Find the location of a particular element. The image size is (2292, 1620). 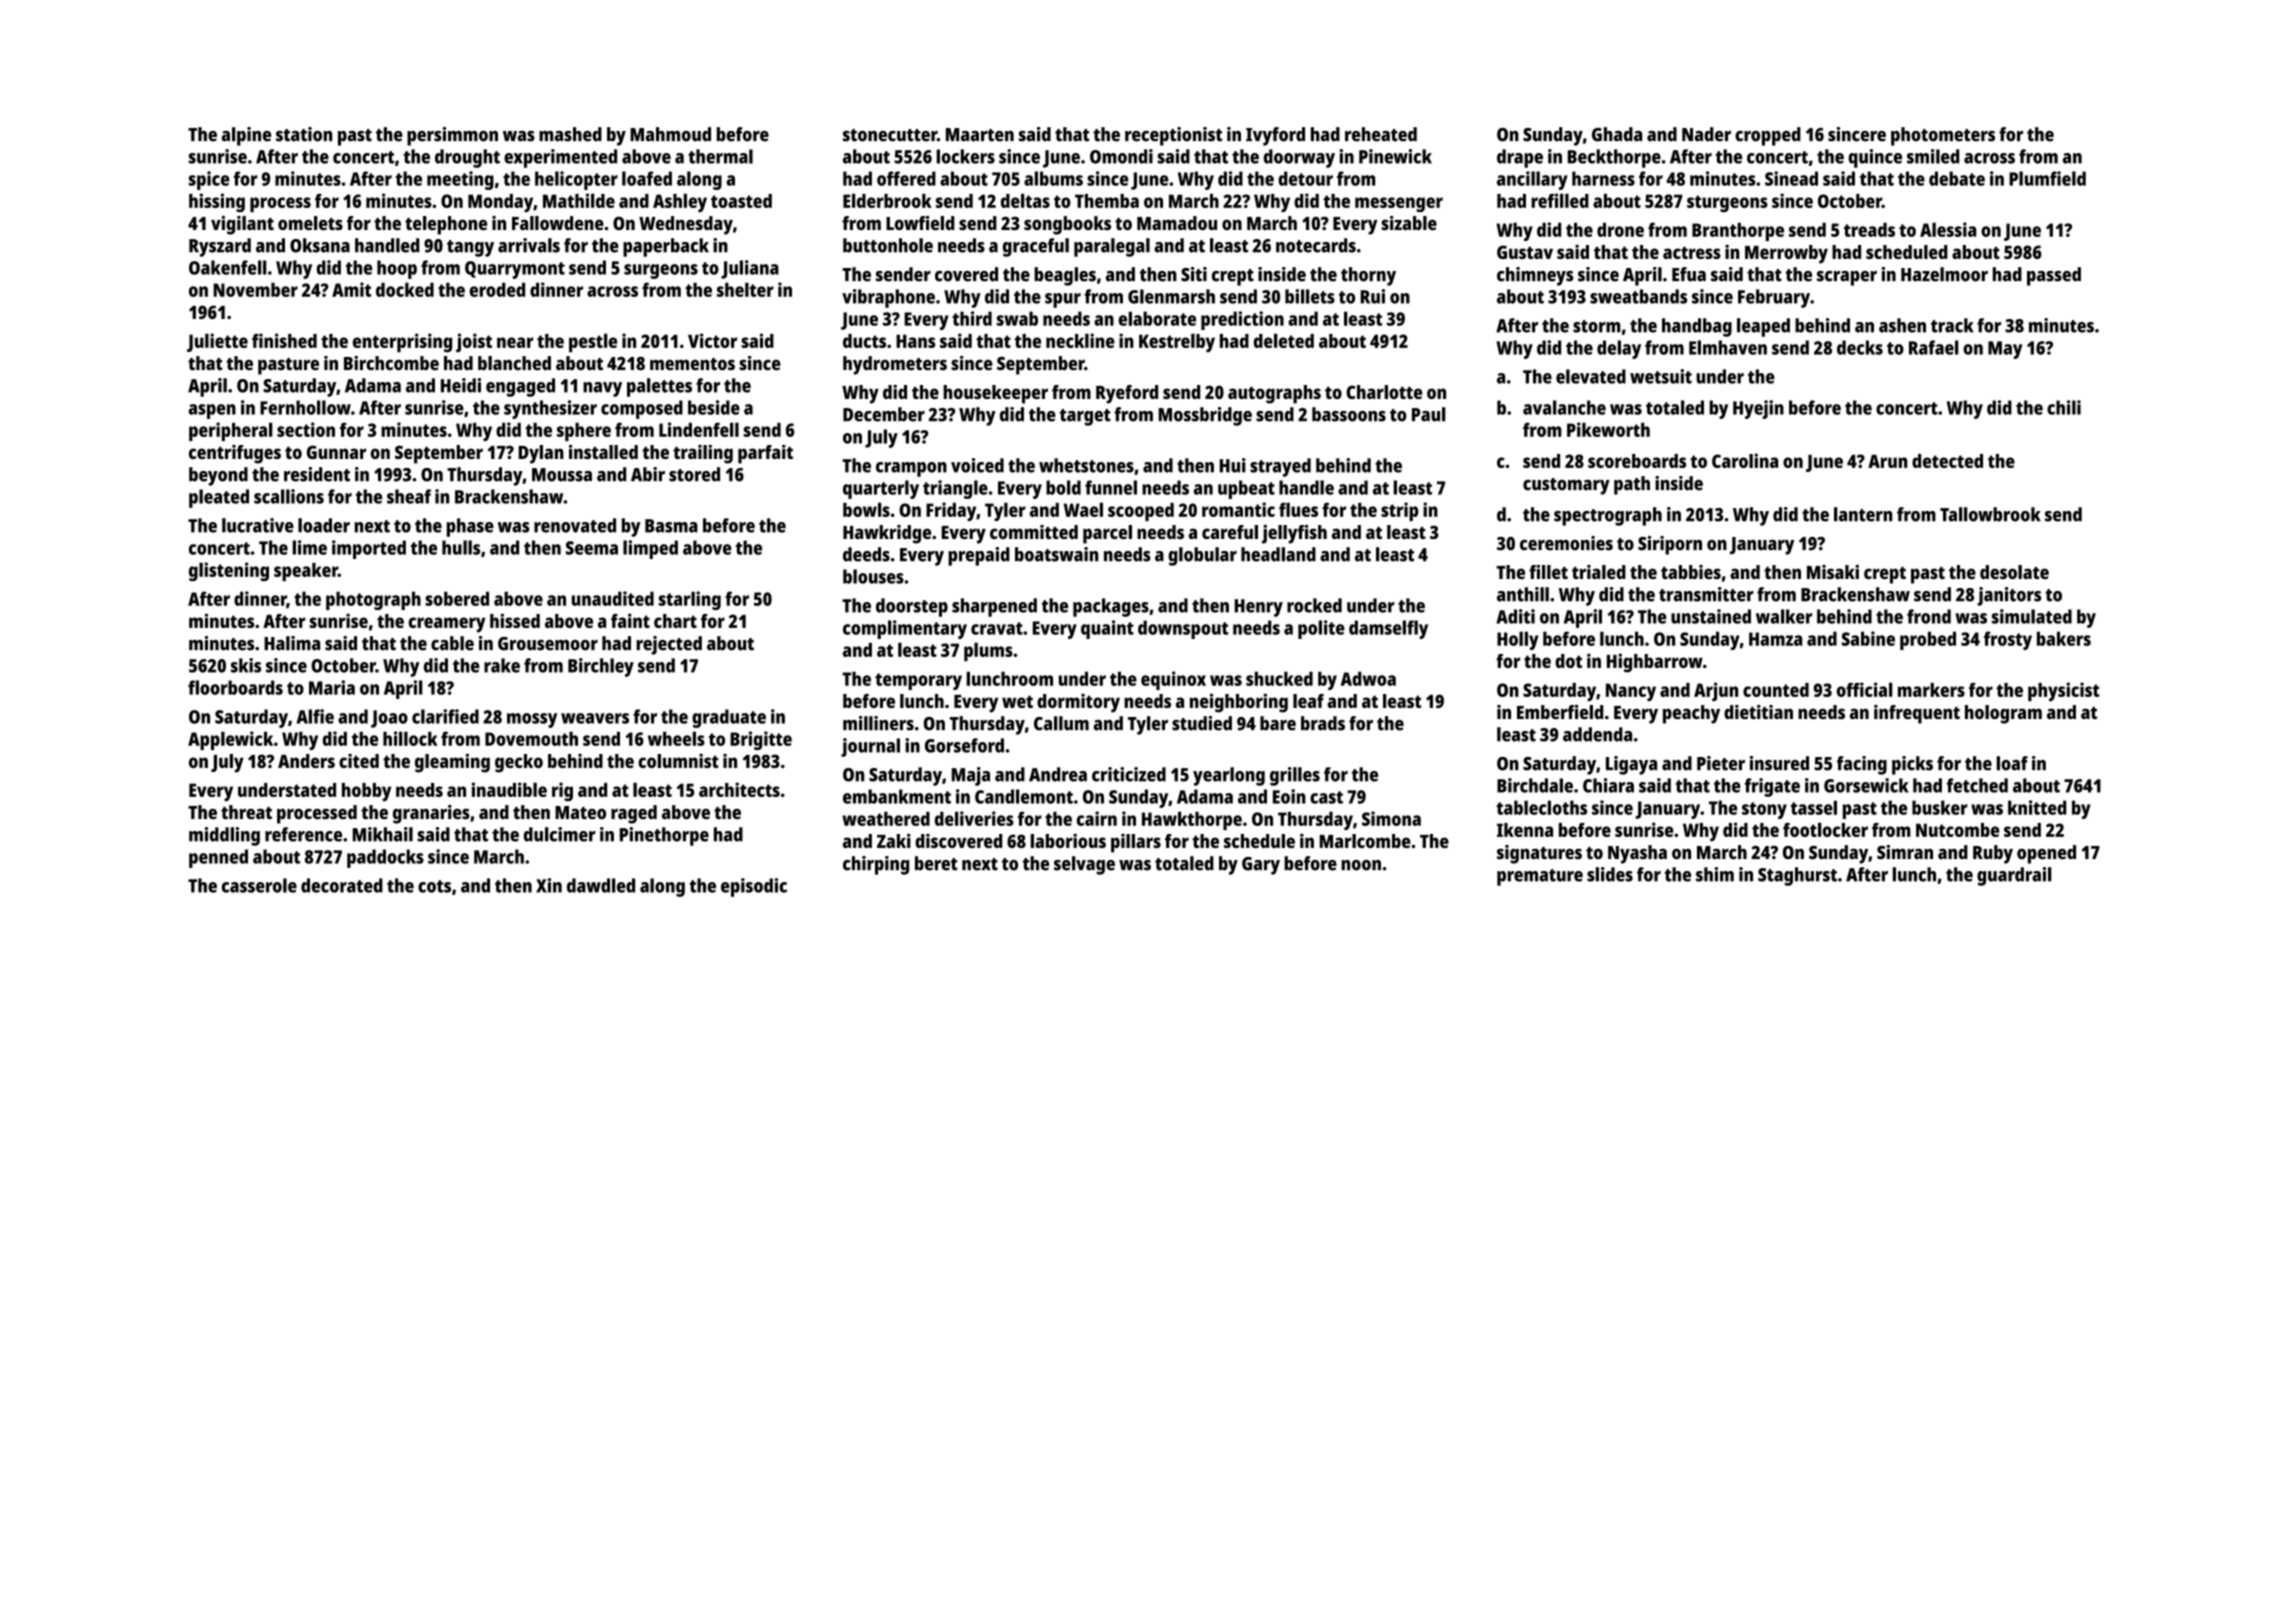

Xin is located at coordinates (549, 885).
